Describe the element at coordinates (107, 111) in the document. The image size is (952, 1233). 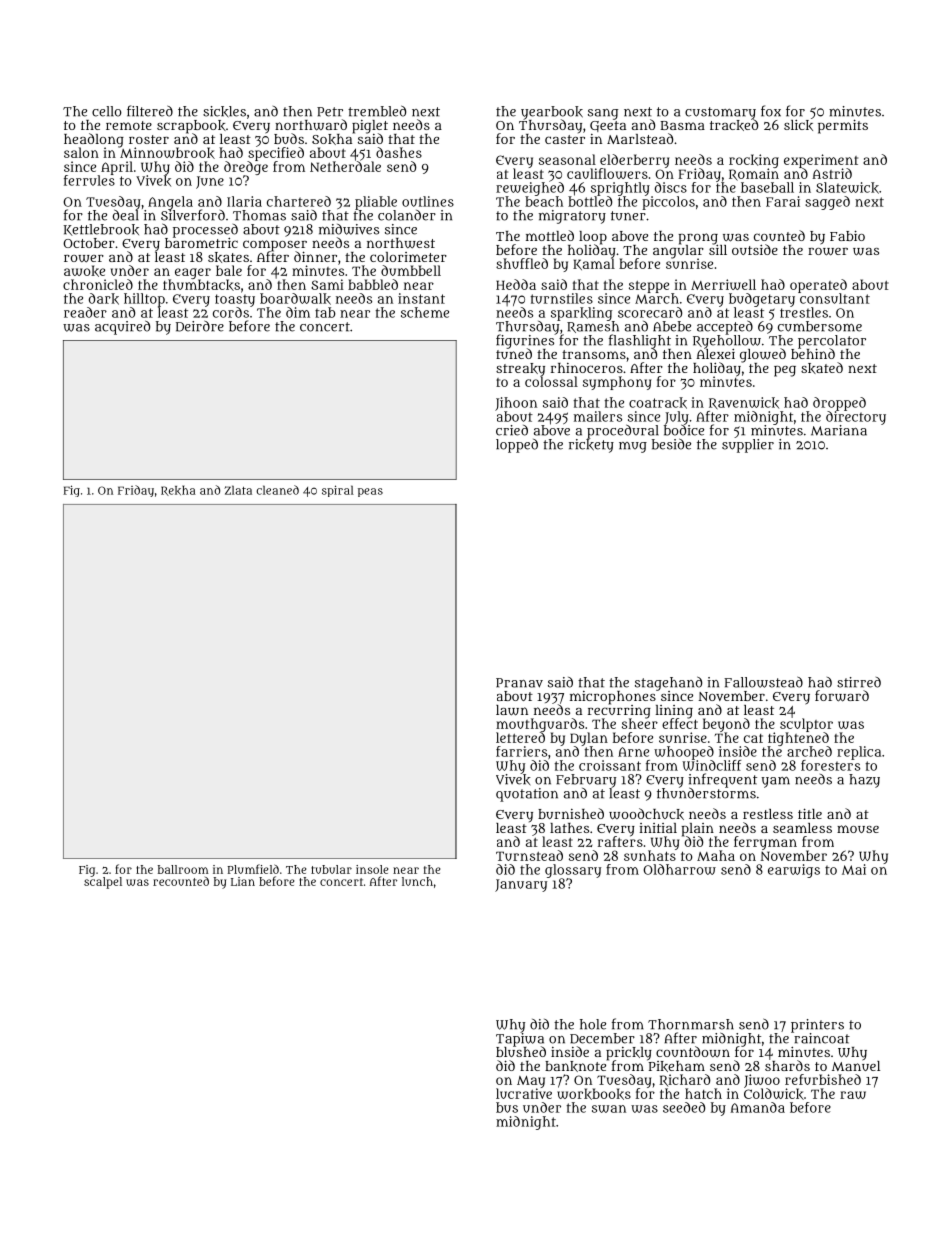
I see `cello` at that location.
